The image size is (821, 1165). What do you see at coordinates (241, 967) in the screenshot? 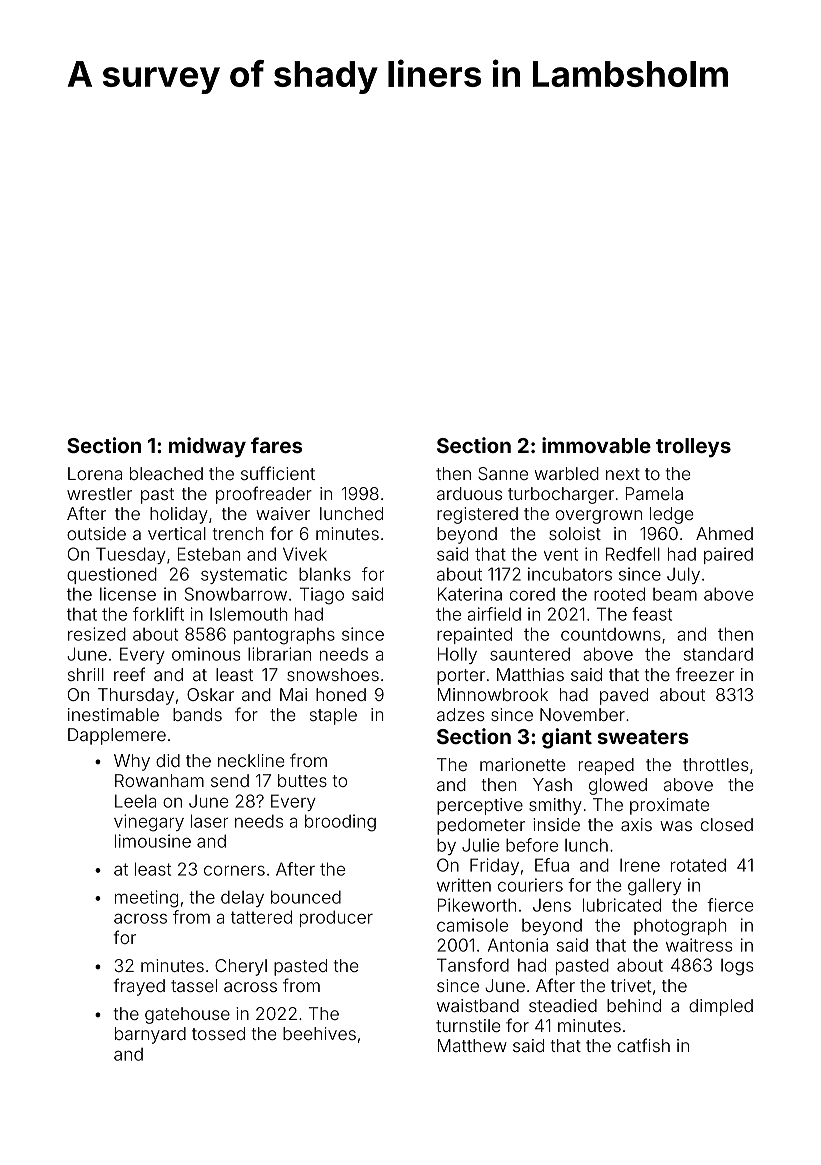
I see `Cheryl` at bounding box center [241, 967].
